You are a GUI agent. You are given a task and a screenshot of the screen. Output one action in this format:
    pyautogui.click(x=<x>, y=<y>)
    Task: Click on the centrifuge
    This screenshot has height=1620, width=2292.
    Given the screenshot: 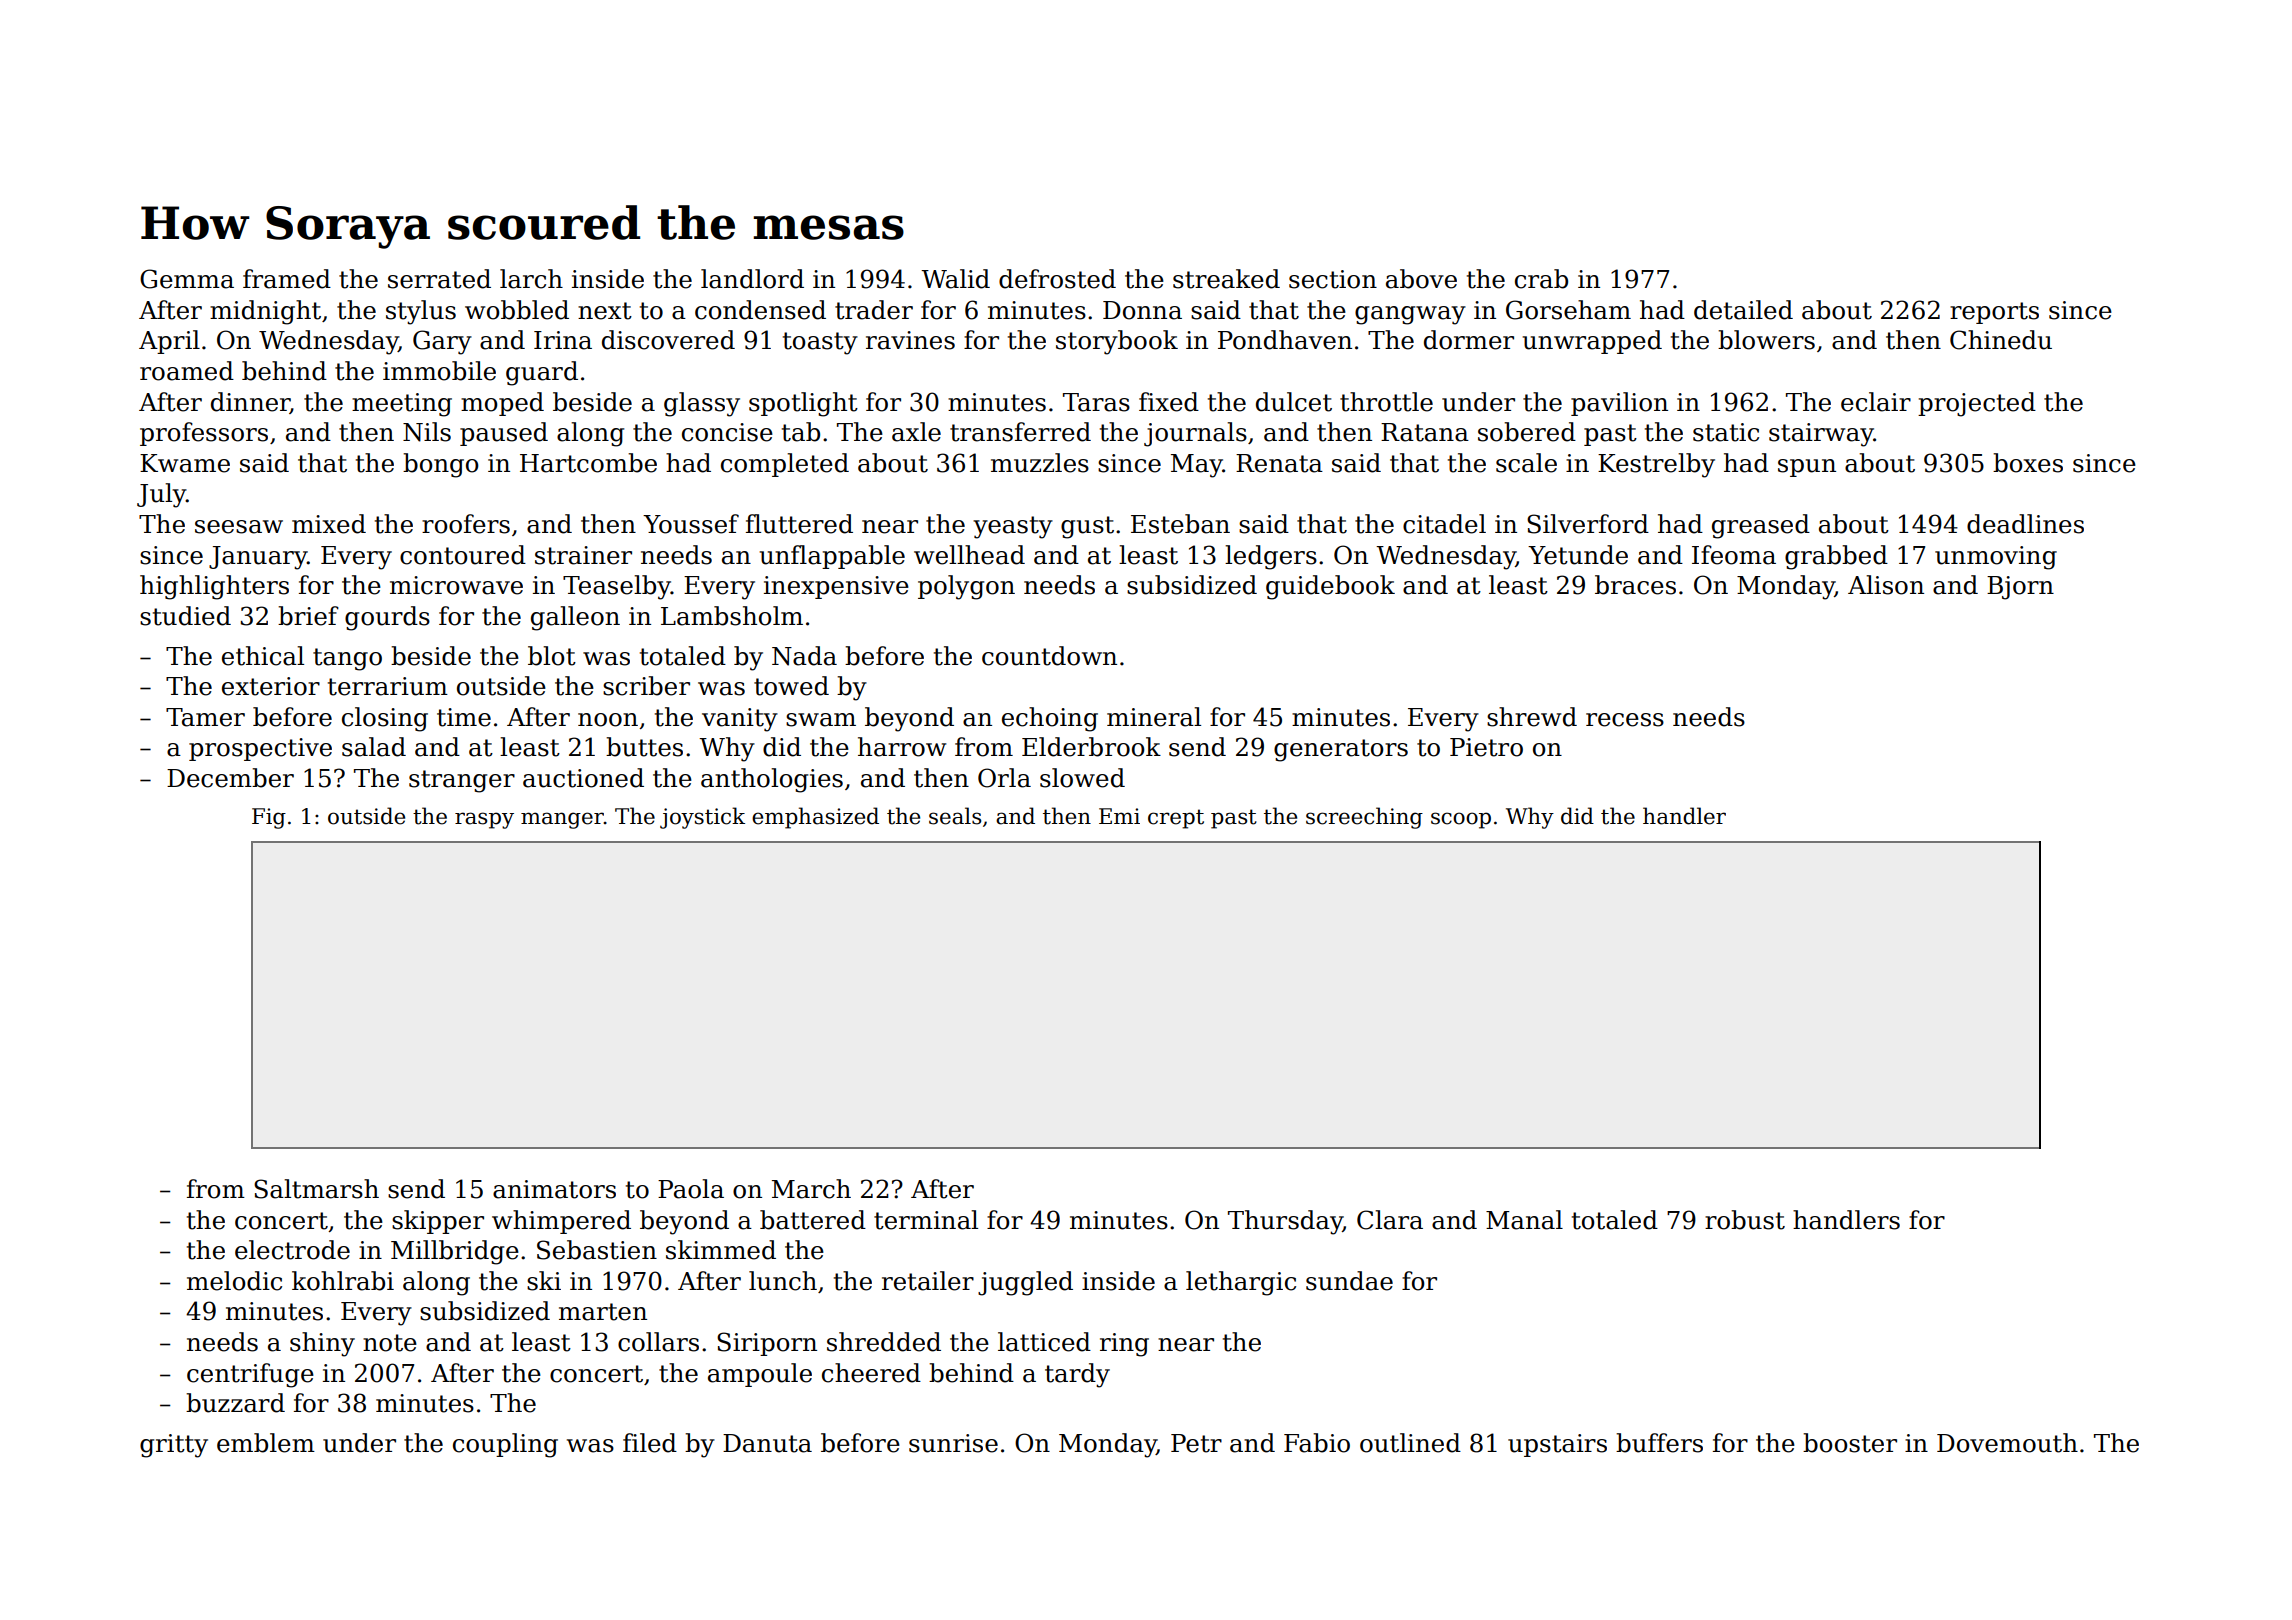 What is the action you would take?
    pyautogui.click(x=250, y=1375)
